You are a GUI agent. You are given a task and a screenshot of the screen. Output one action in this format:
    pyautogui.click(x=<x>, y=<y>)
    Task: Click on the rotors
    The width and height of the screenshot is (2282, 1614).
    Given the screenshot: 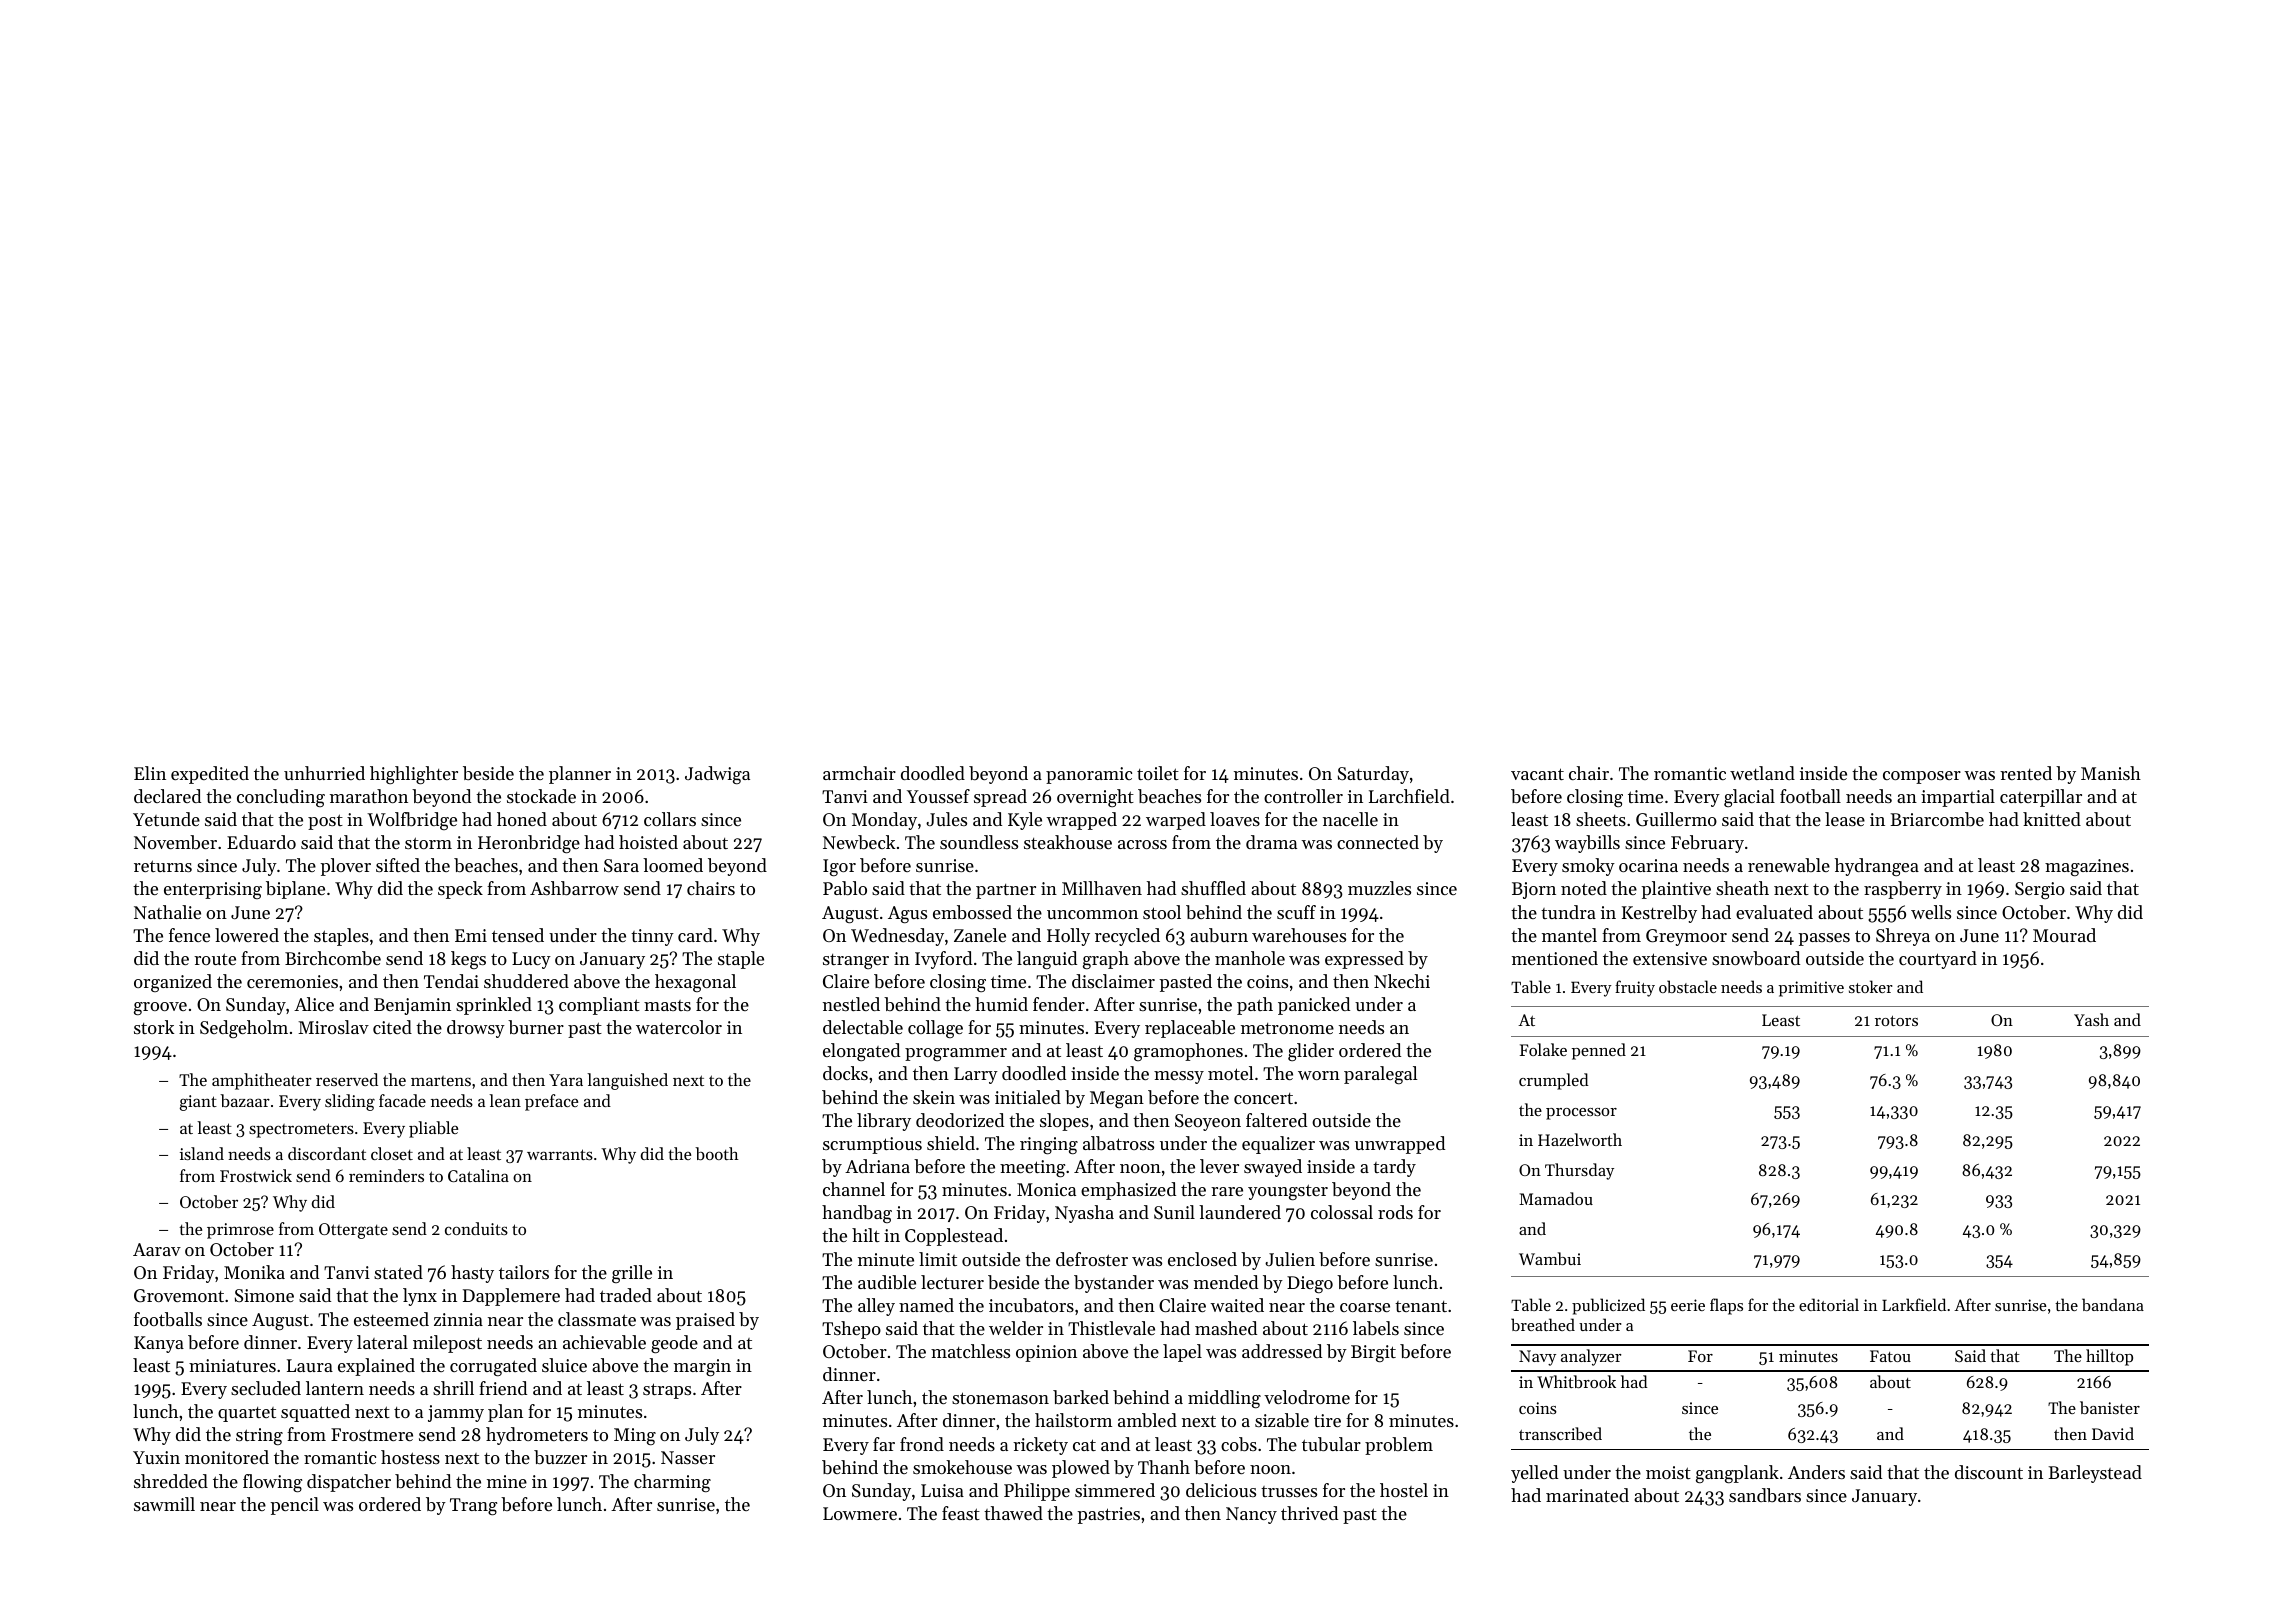 What is the action you would take?
    pyautogui.click(x=1896, y=1021)
